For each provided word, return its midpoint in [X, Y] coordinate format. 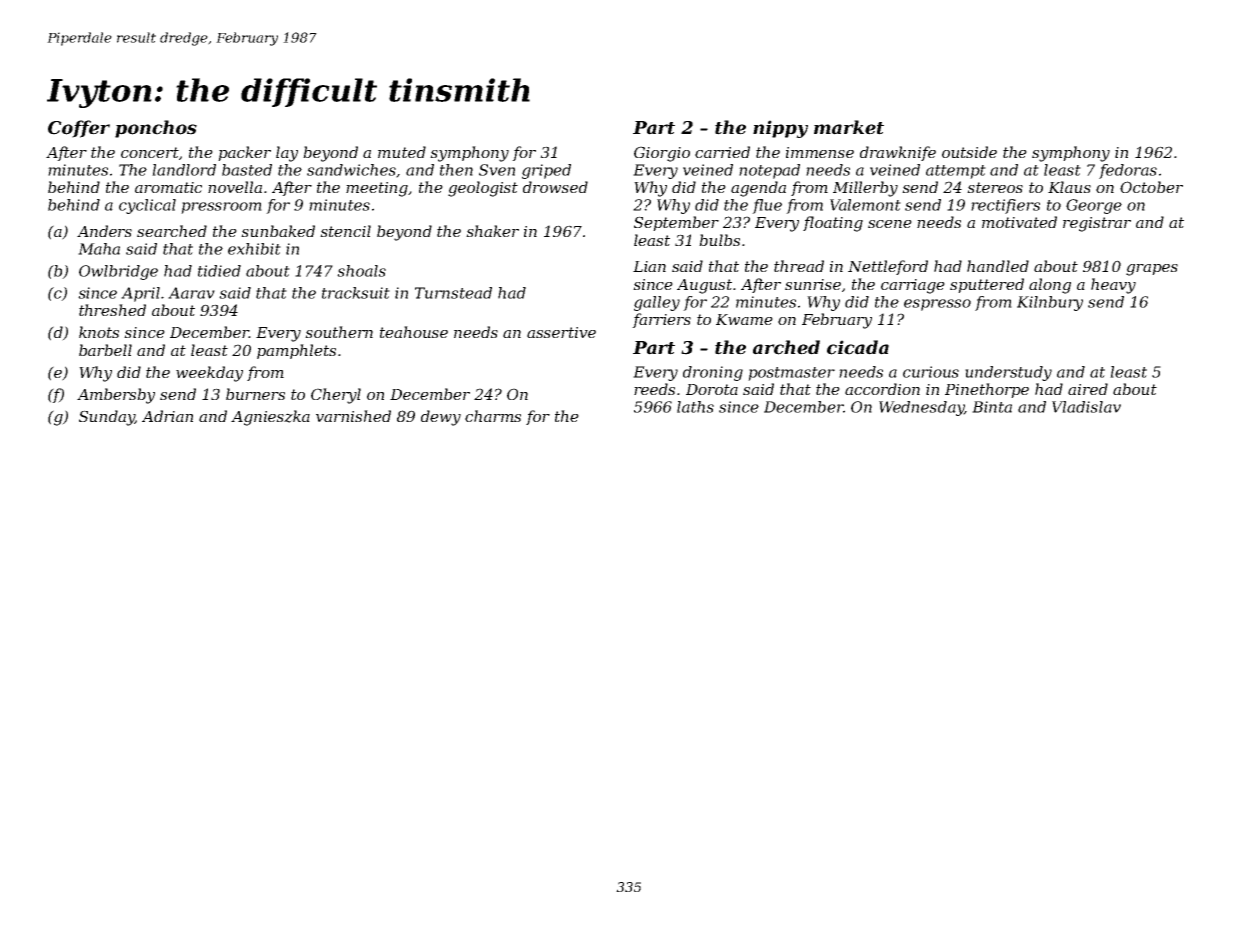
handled [998, 266]
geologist [483, 189]
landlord [184, 170]
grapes [1152, 270]
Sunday [107, 418]
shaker [492, 231]
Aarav [191, 293]
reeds [654, 389]
